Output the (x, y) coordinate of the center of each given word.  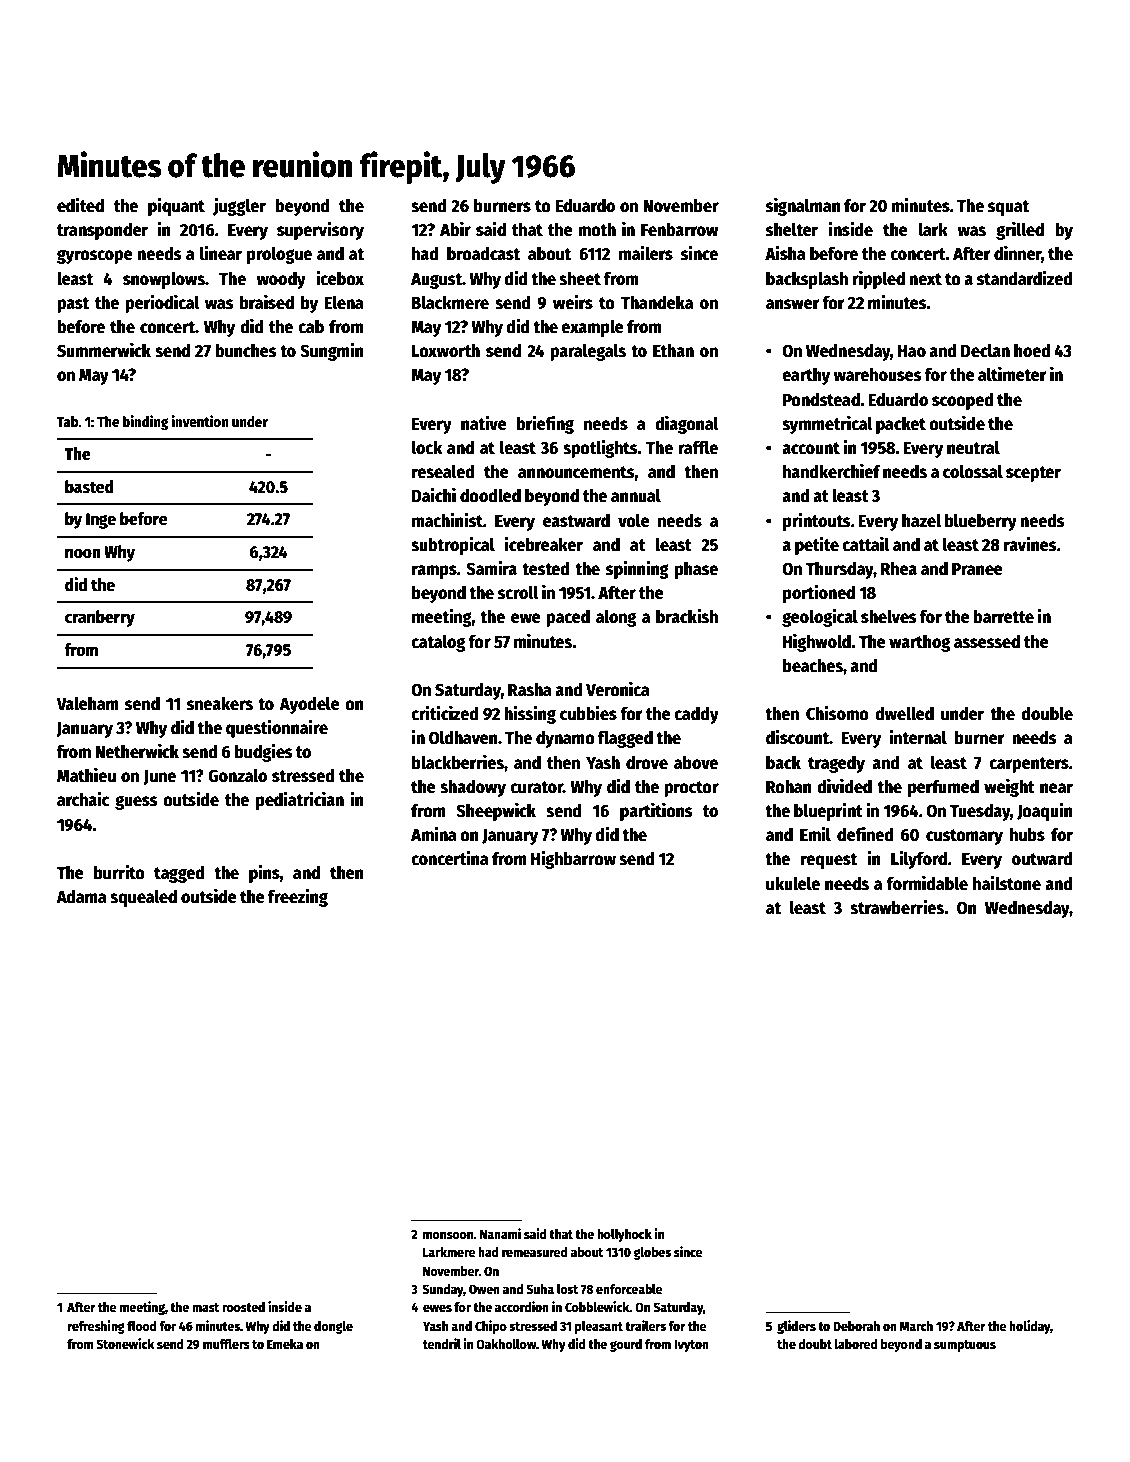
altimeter (1012, 374)
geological (820, 618)
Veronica (618, 689)
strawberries (897, 907)
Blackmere (450, 302)
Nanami (500, 1233)
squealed (143, 898)
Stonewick (125, 1343)
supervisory (320, 231)
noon (83, 553)
